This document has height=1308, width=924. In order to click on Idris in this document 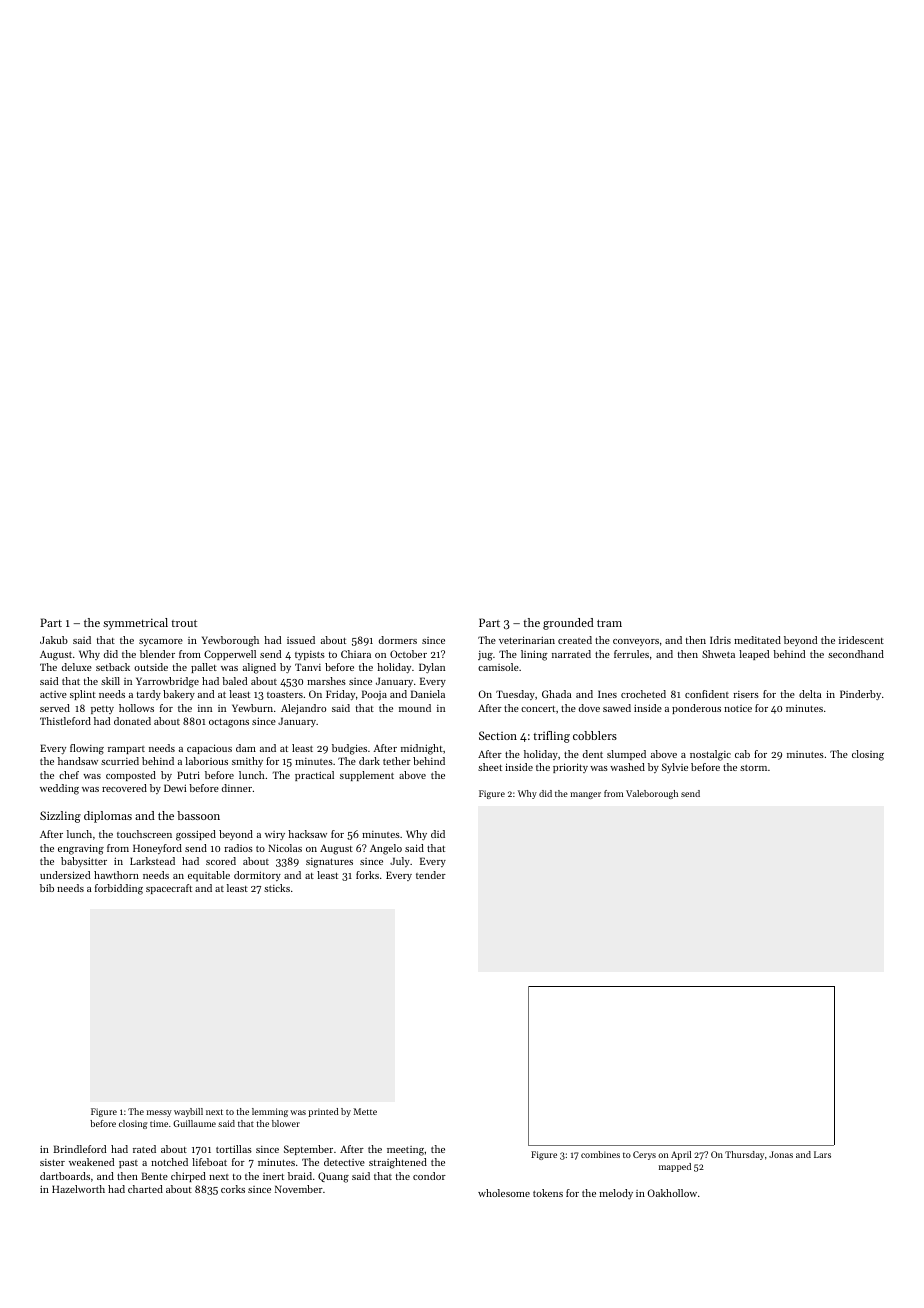, I will do `click(720, 640)`.
